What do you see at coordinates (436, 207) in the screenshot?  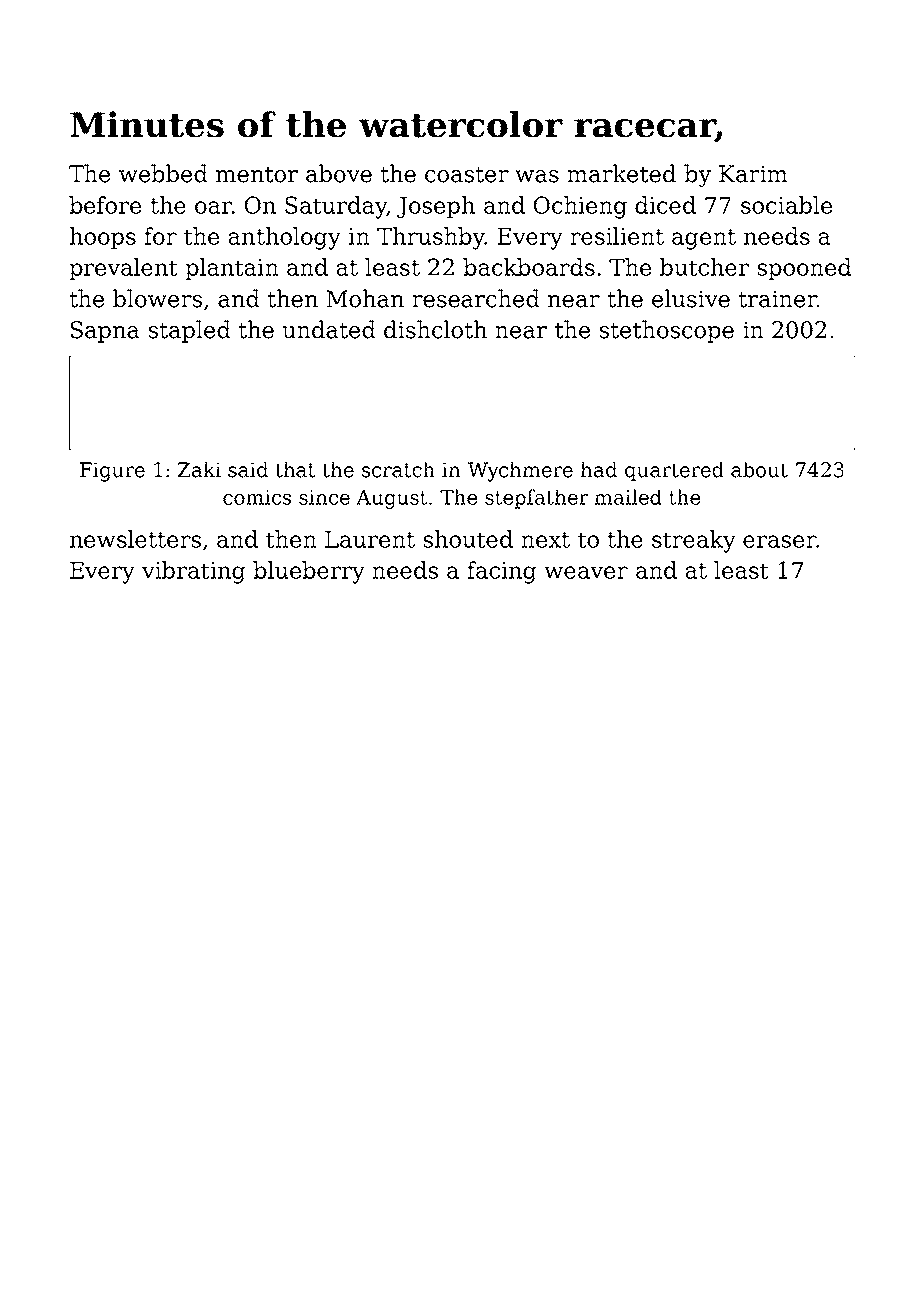 I see `Joseph` at bounding box center [436, 207].
